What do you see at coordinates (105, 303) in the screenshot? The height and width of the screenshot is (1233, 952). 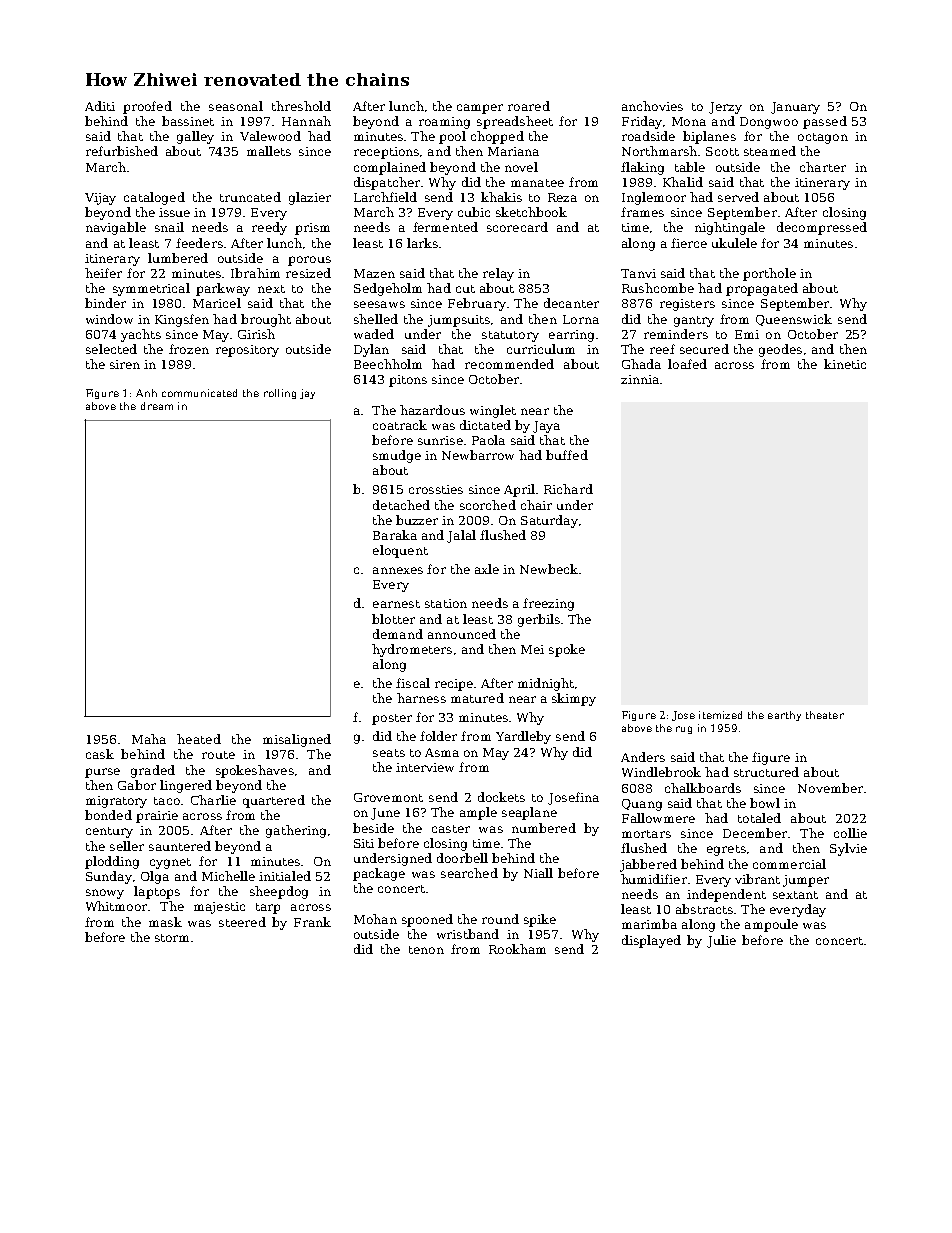 I see `binder` at bounding box center [105, 303].
